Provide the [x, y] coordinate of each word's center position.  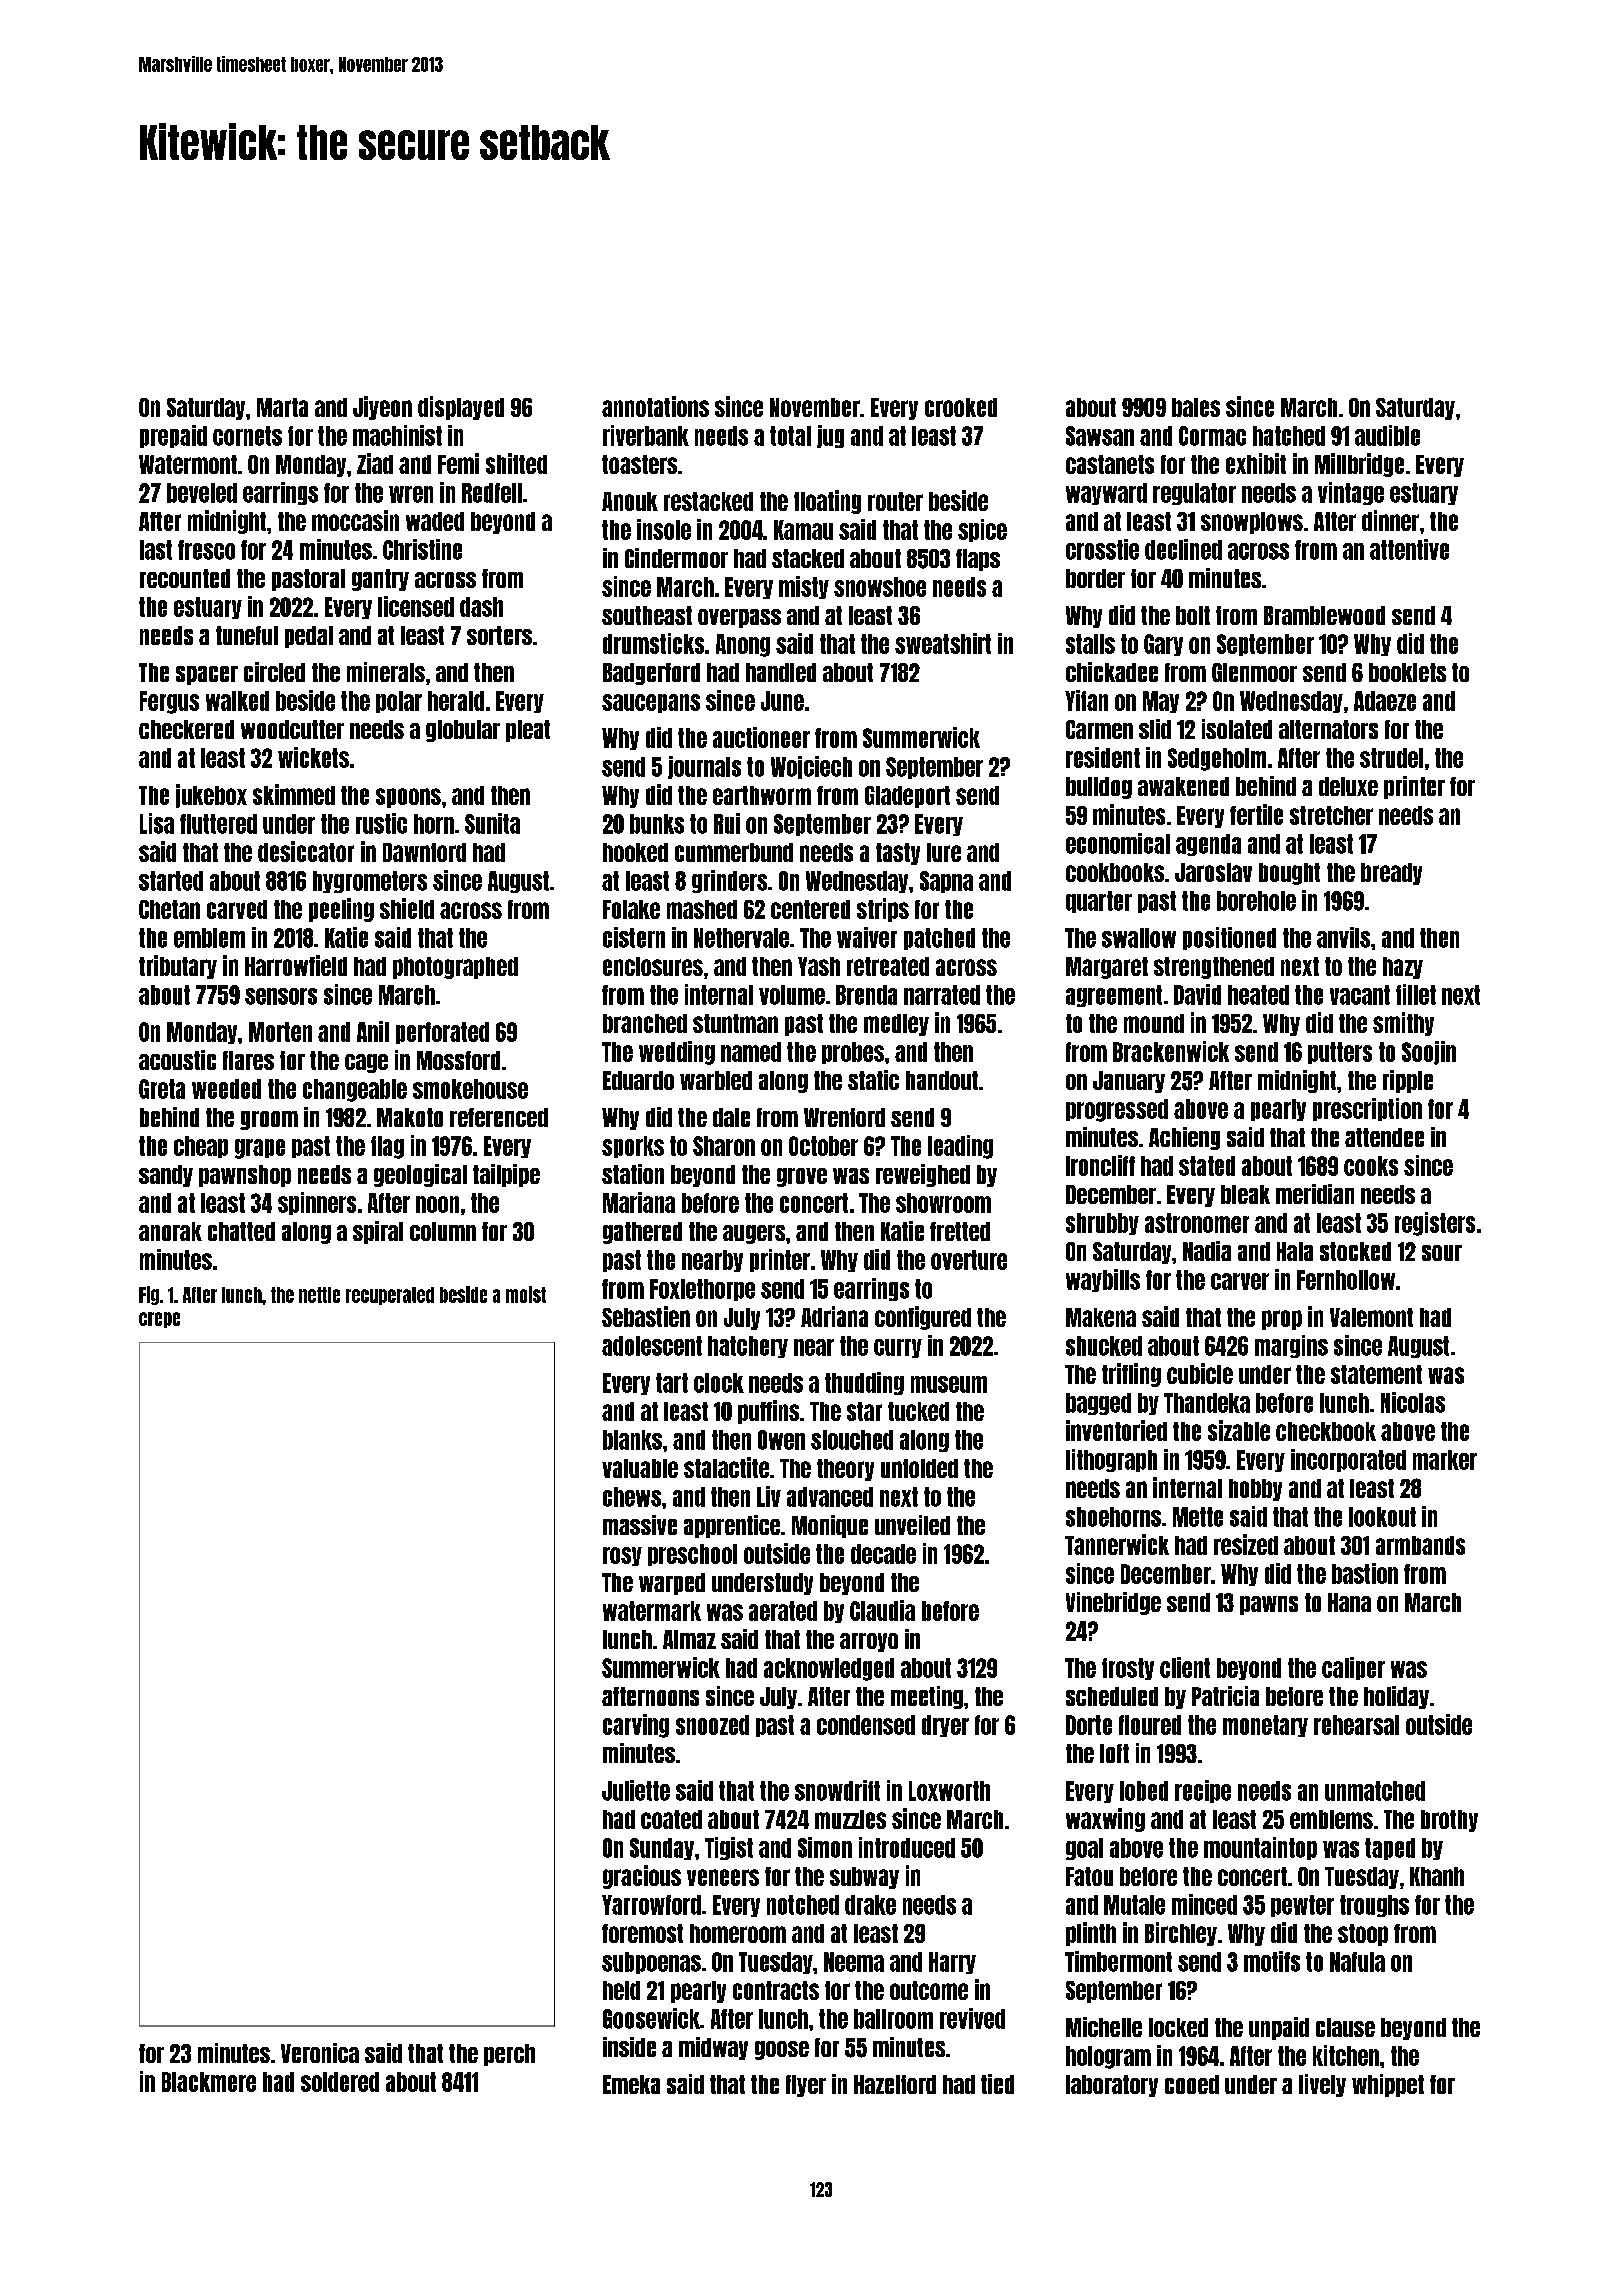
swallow [1139, 938]
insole [664, 529]
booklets [1407, 672]
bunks [657, 824]
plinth [1091, 1934]
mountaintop [1260, 1848]
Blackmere [209, 2082]
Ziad [375, 463]
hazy [1403, 968]
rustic [381, 823]
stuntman [735, 1023]
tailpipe [506, 1175]
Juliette [636, 1790]
